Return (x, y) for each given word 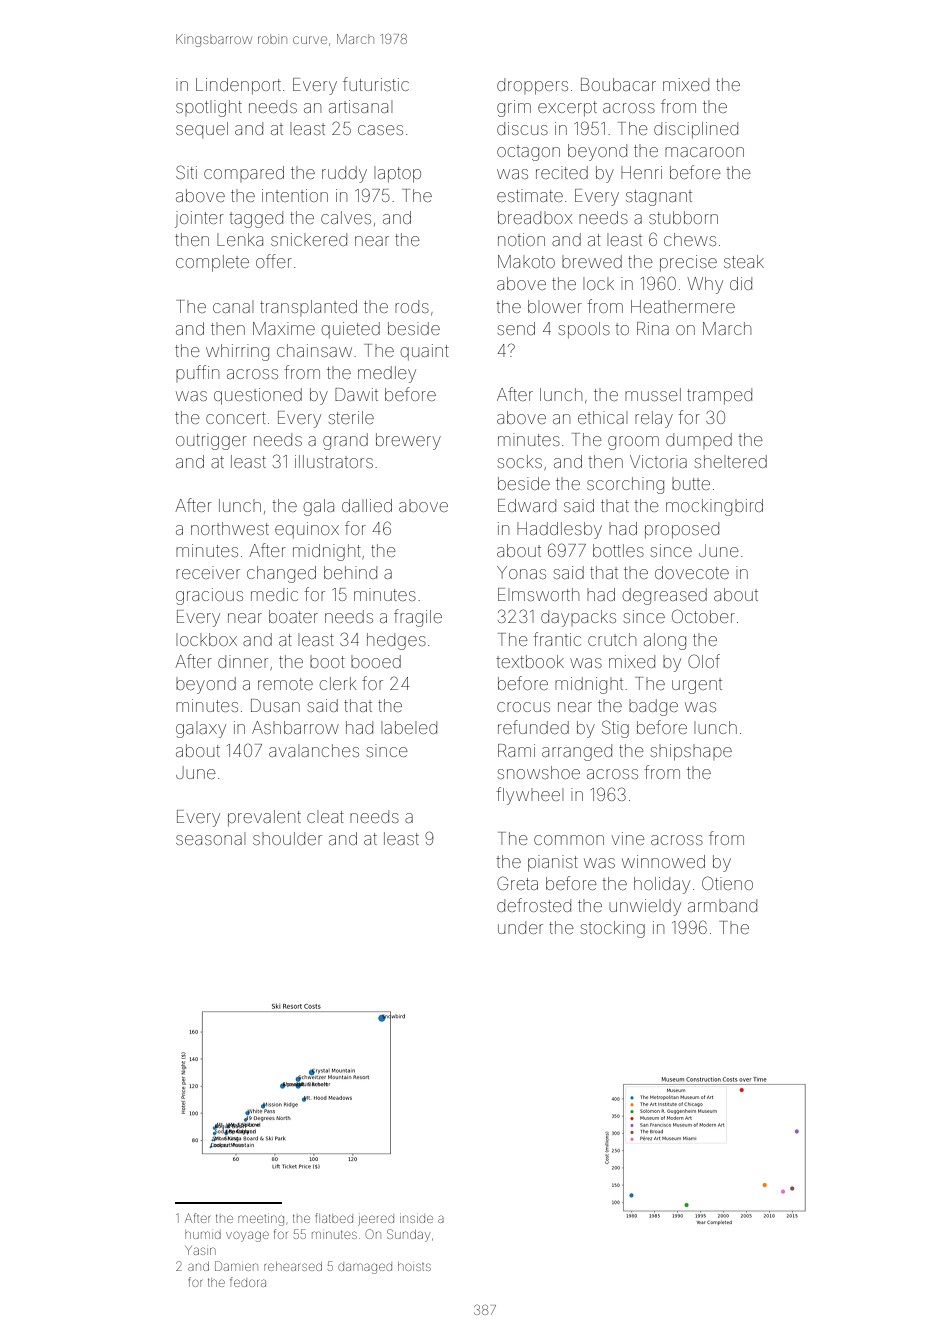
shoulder (287, 838)
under (520, 927)
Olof (704, 661)
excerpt (567, 108)
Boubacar (618, 84)
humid (203, 1235)
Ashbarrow (295, 727)
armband (722, 905)
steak (744, 261)
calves (346, 217)
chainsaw (314, 350)
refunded (533, 727)
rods (412, 306)
